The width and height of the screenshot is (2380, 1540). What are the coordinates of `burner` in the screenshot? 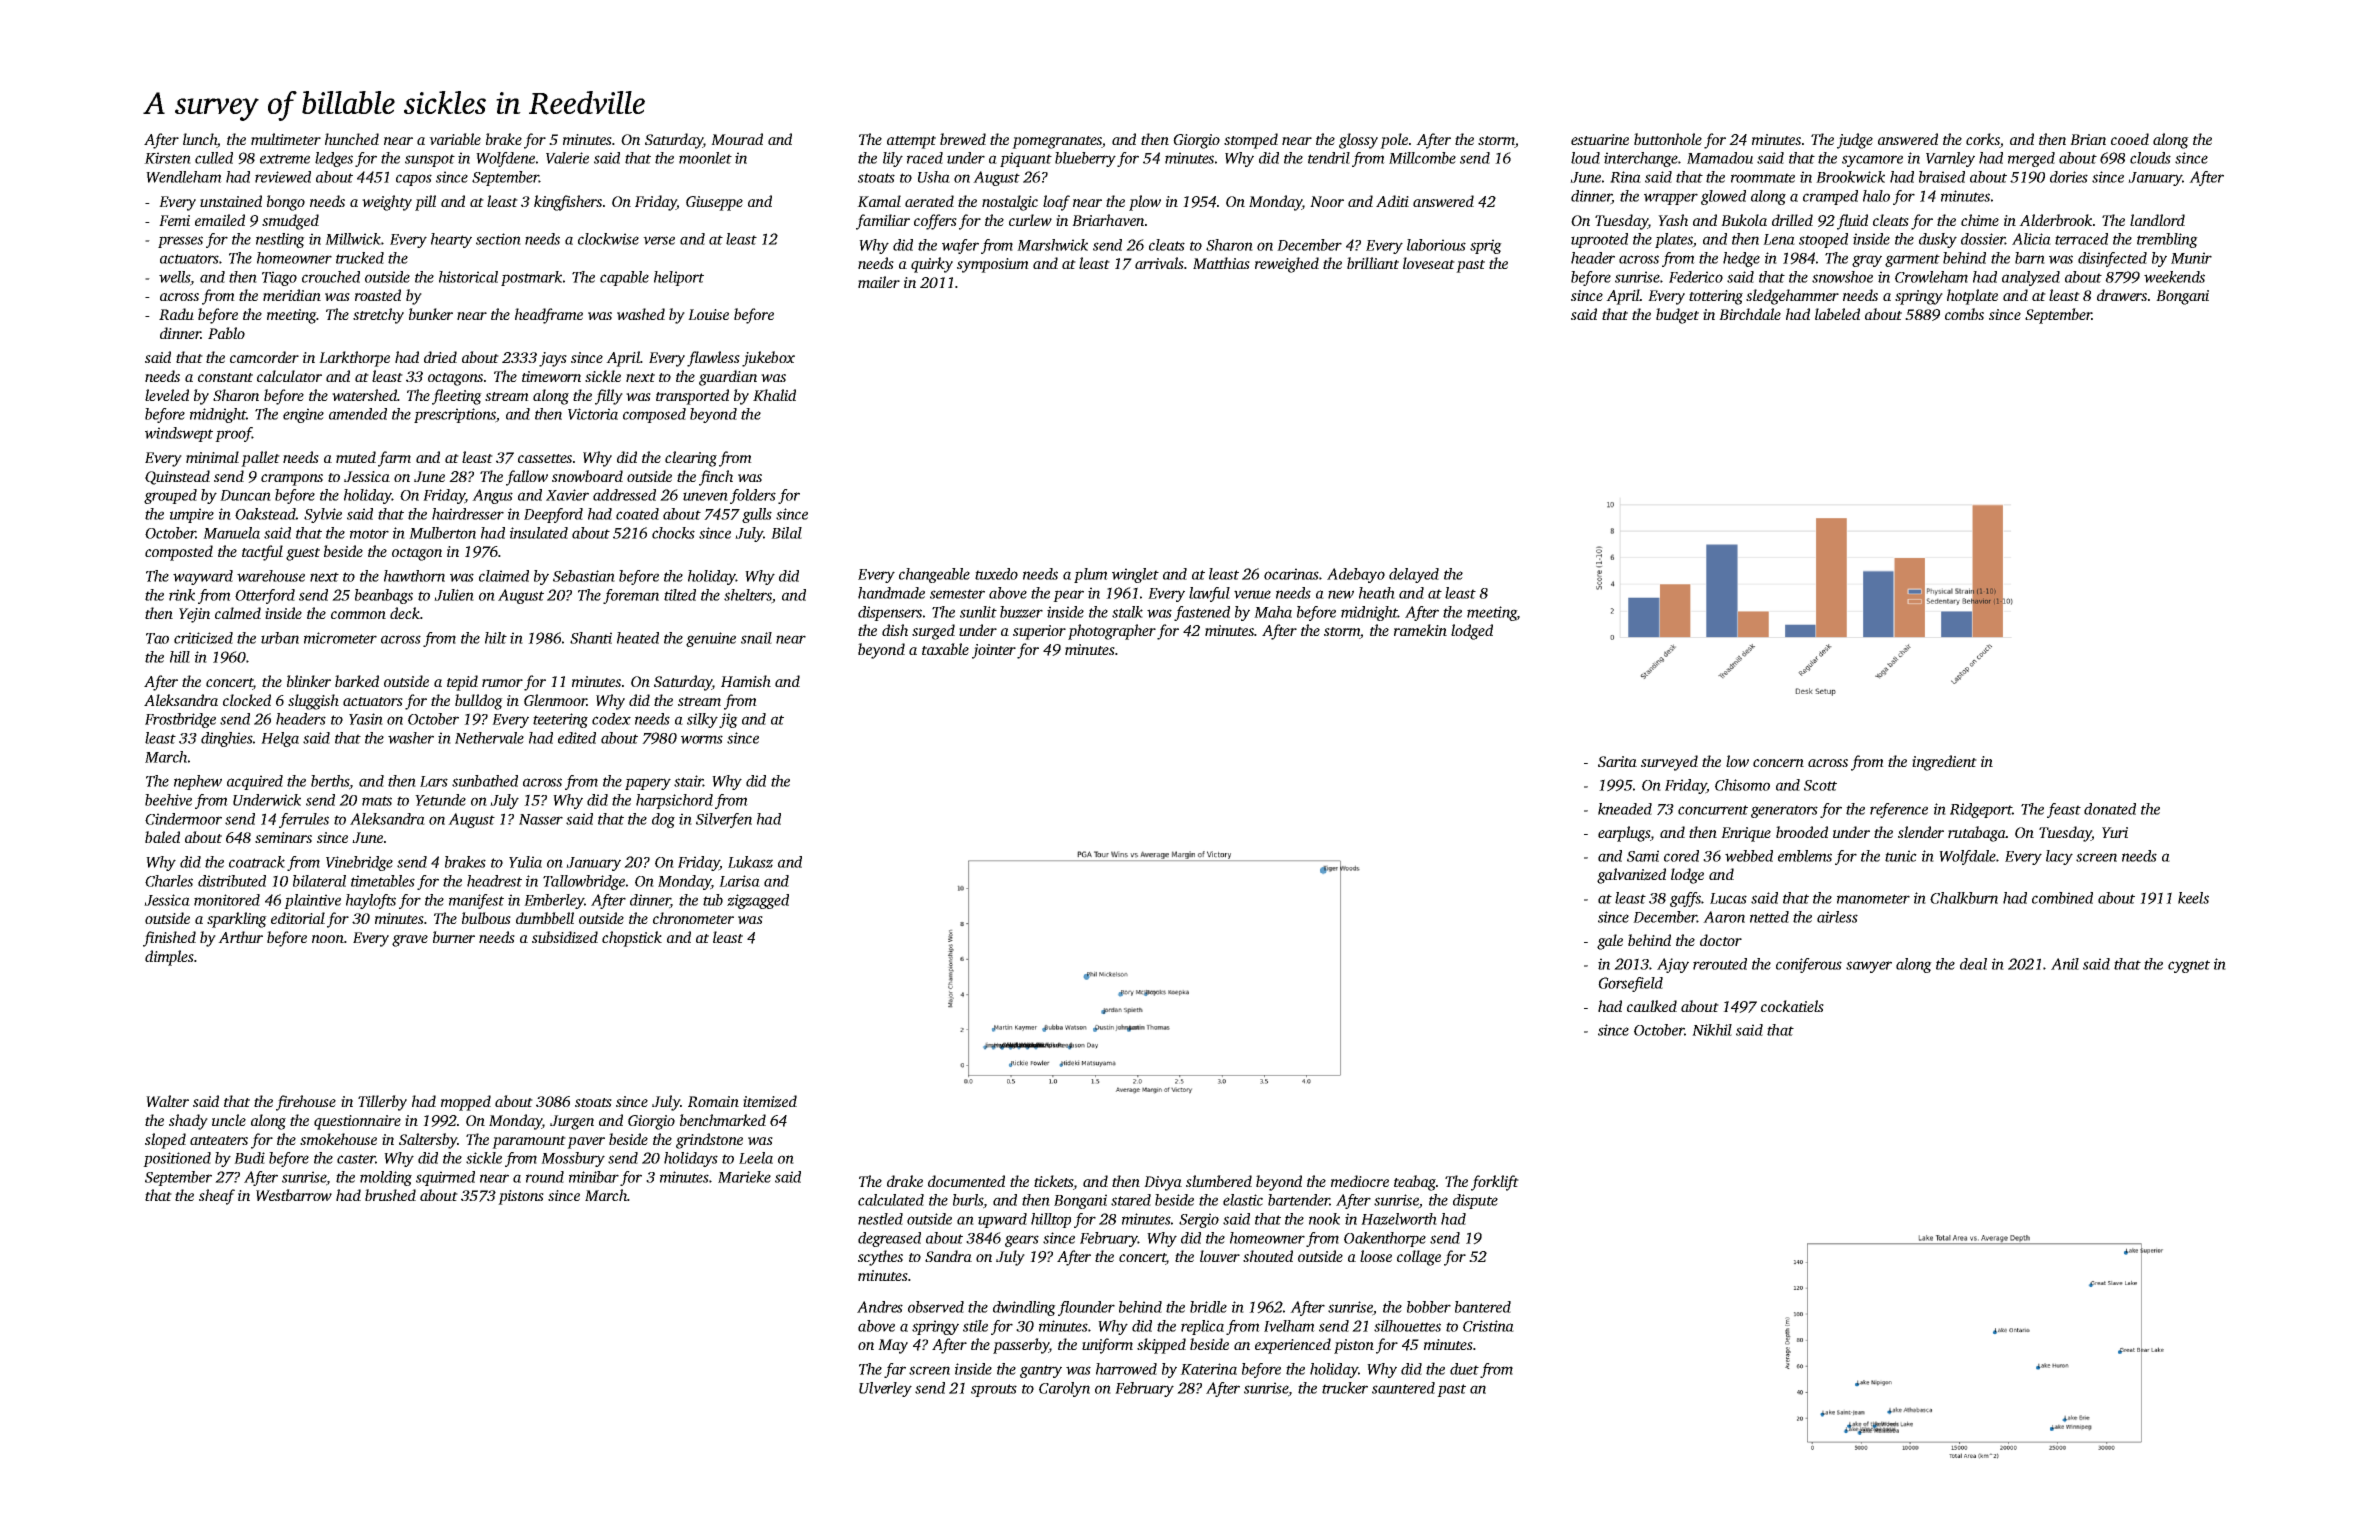 It's located at (454, 937).
